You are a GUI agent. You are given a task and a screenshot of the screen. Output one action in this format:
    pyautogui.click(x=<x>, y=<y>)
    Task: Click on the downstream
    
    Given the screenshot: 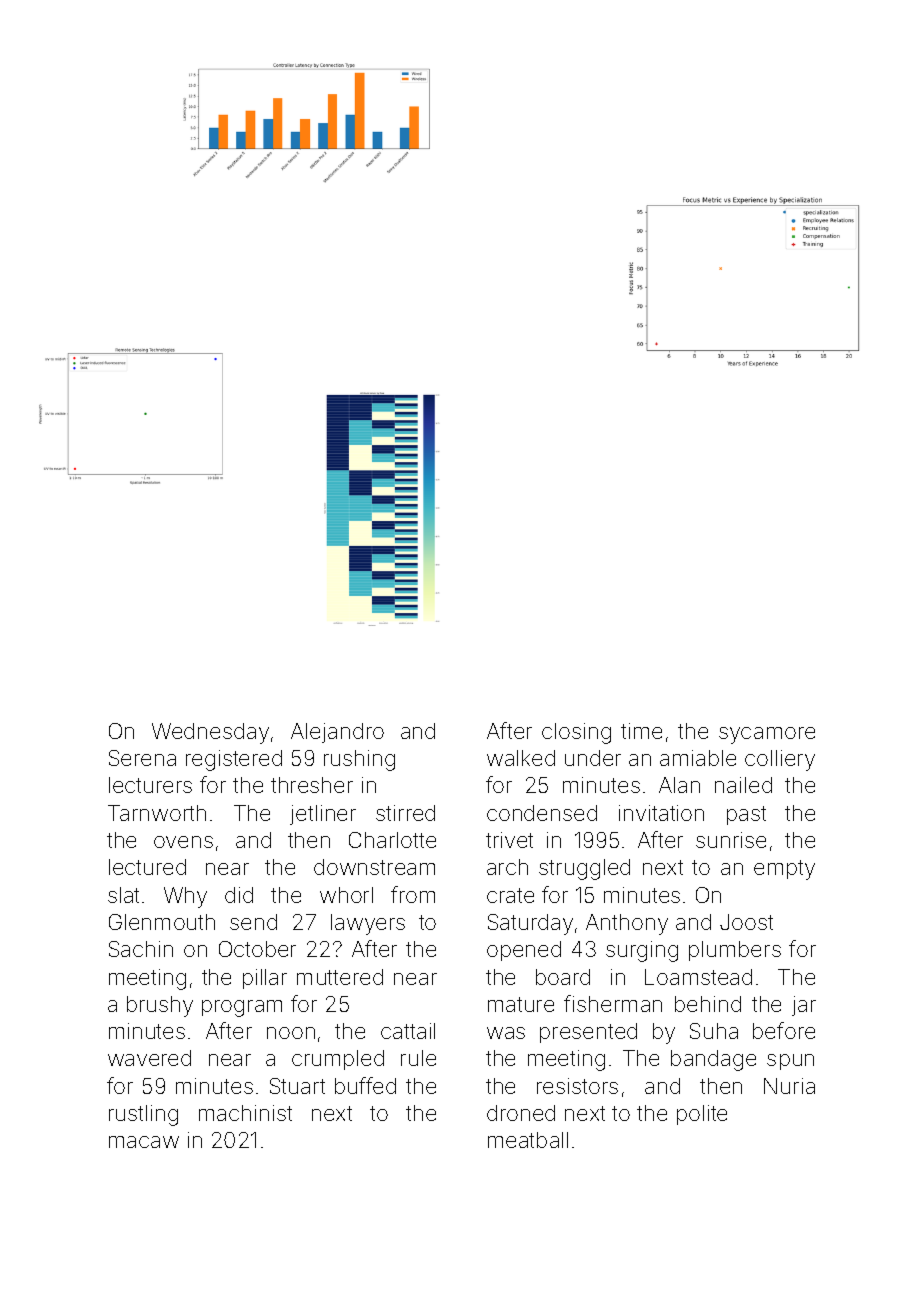 What is the action you would take?
    pyautogui.click(x=374, y=867)
